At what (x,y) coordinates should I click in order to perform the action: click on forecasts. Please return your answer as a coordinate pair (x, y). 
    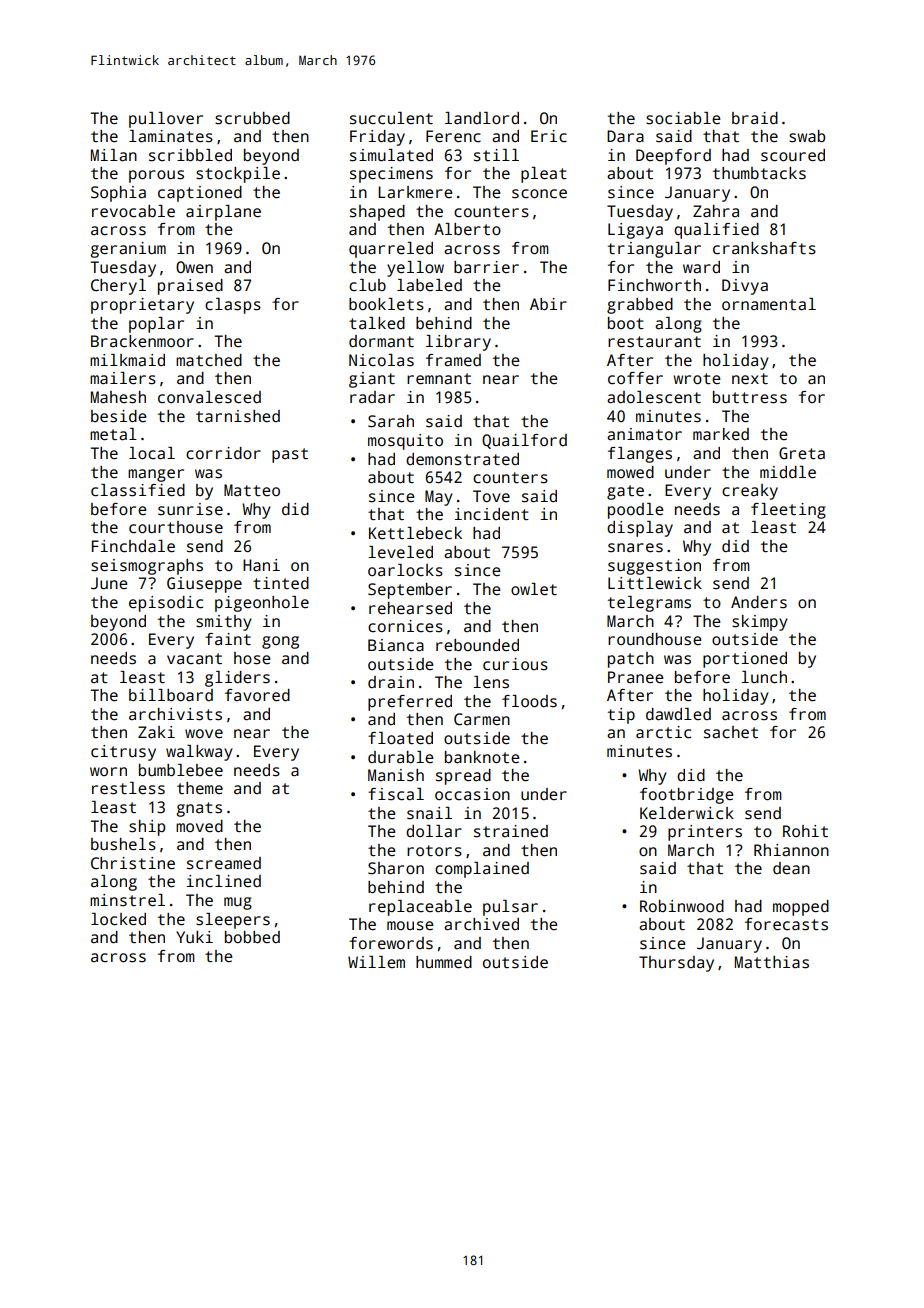
    Looking at the image, I should click on (786, 924).
